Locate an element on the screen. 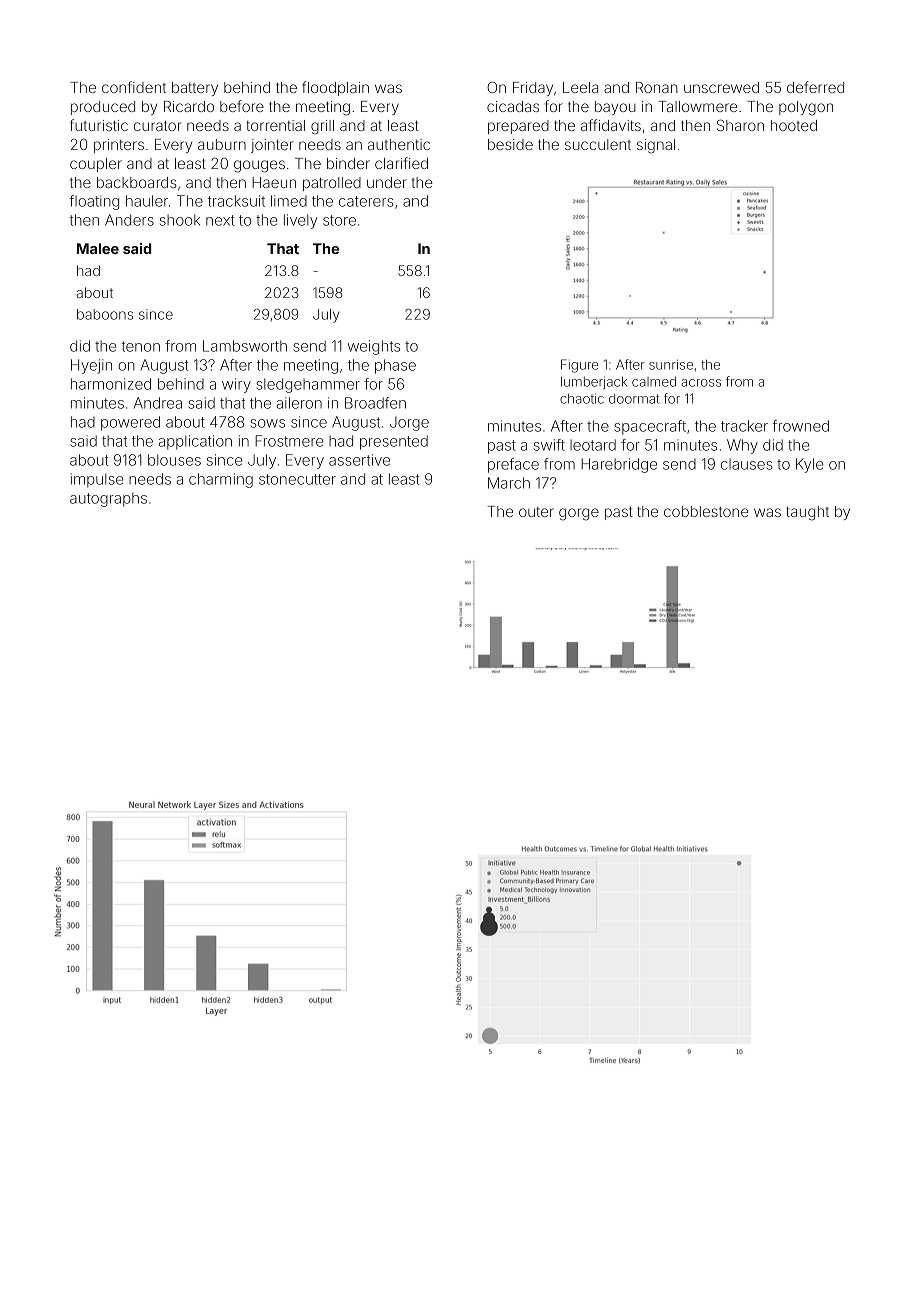 This screenshot has width=924, height=1314. unscrewed is located at coordinates (721, 87).
